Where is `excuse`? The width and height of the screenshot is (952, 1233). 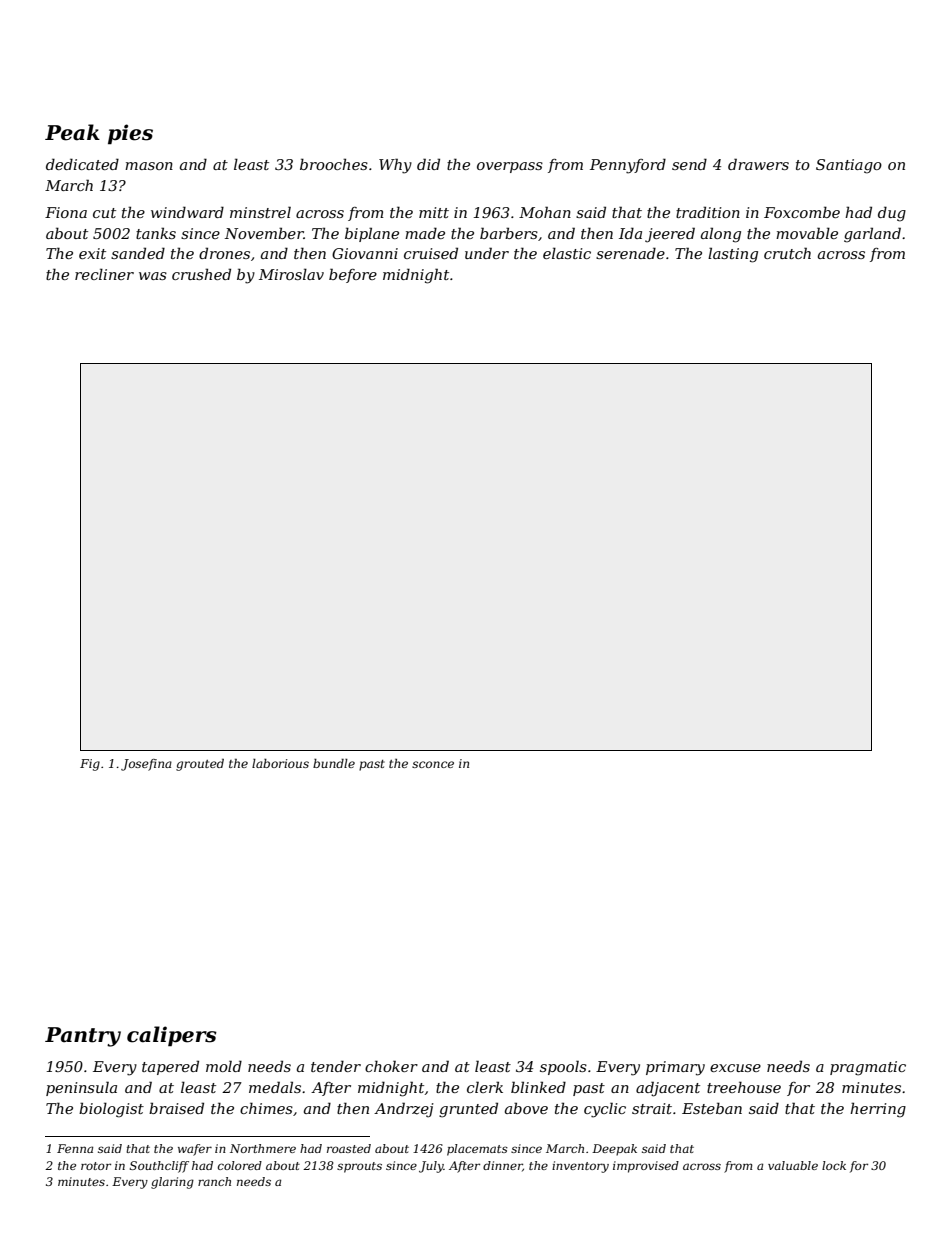 excuse is located at coordinates (735, 1068).
